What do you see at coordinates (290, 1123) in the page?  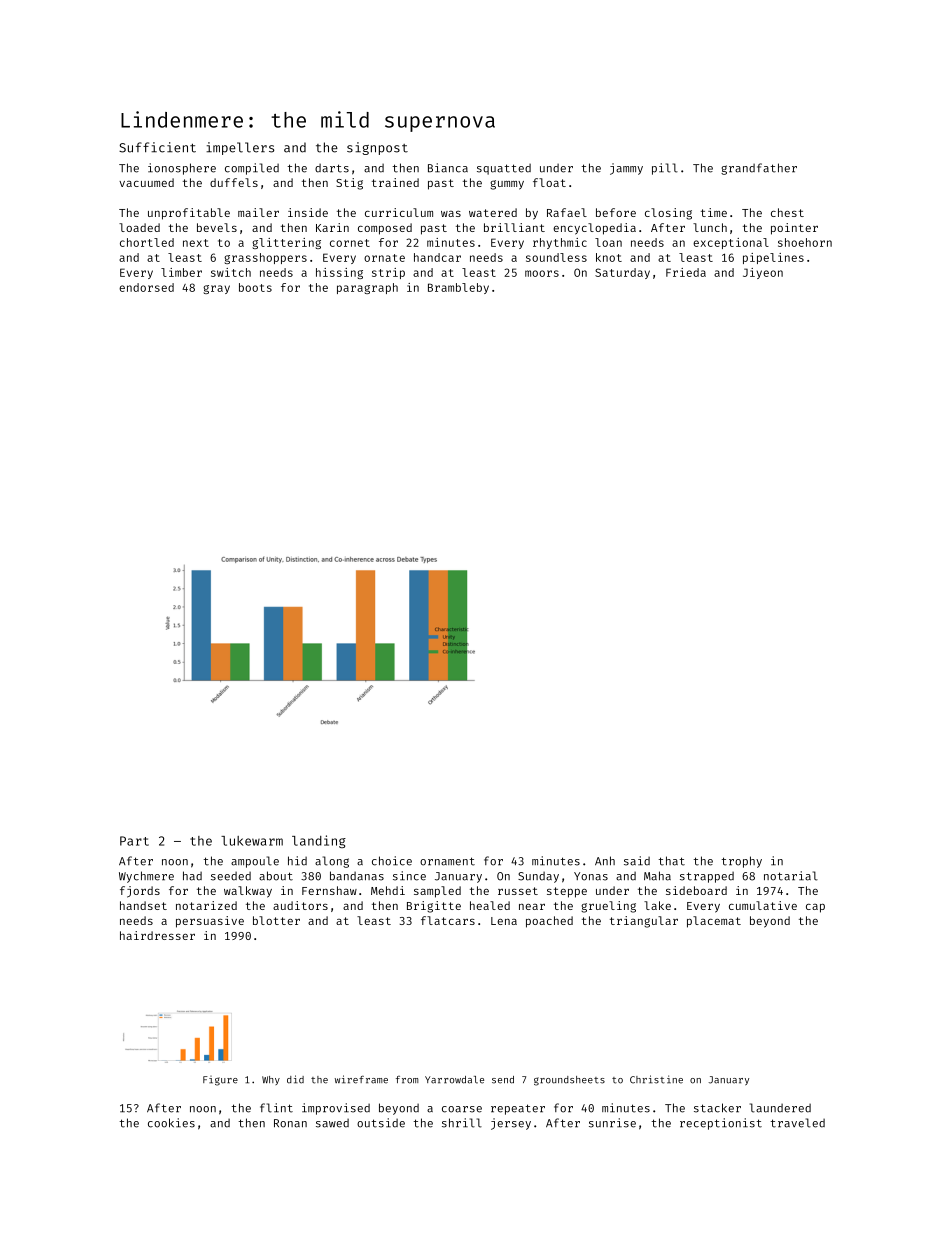 I see `Ronan` at bounding box center [290, 1123].
